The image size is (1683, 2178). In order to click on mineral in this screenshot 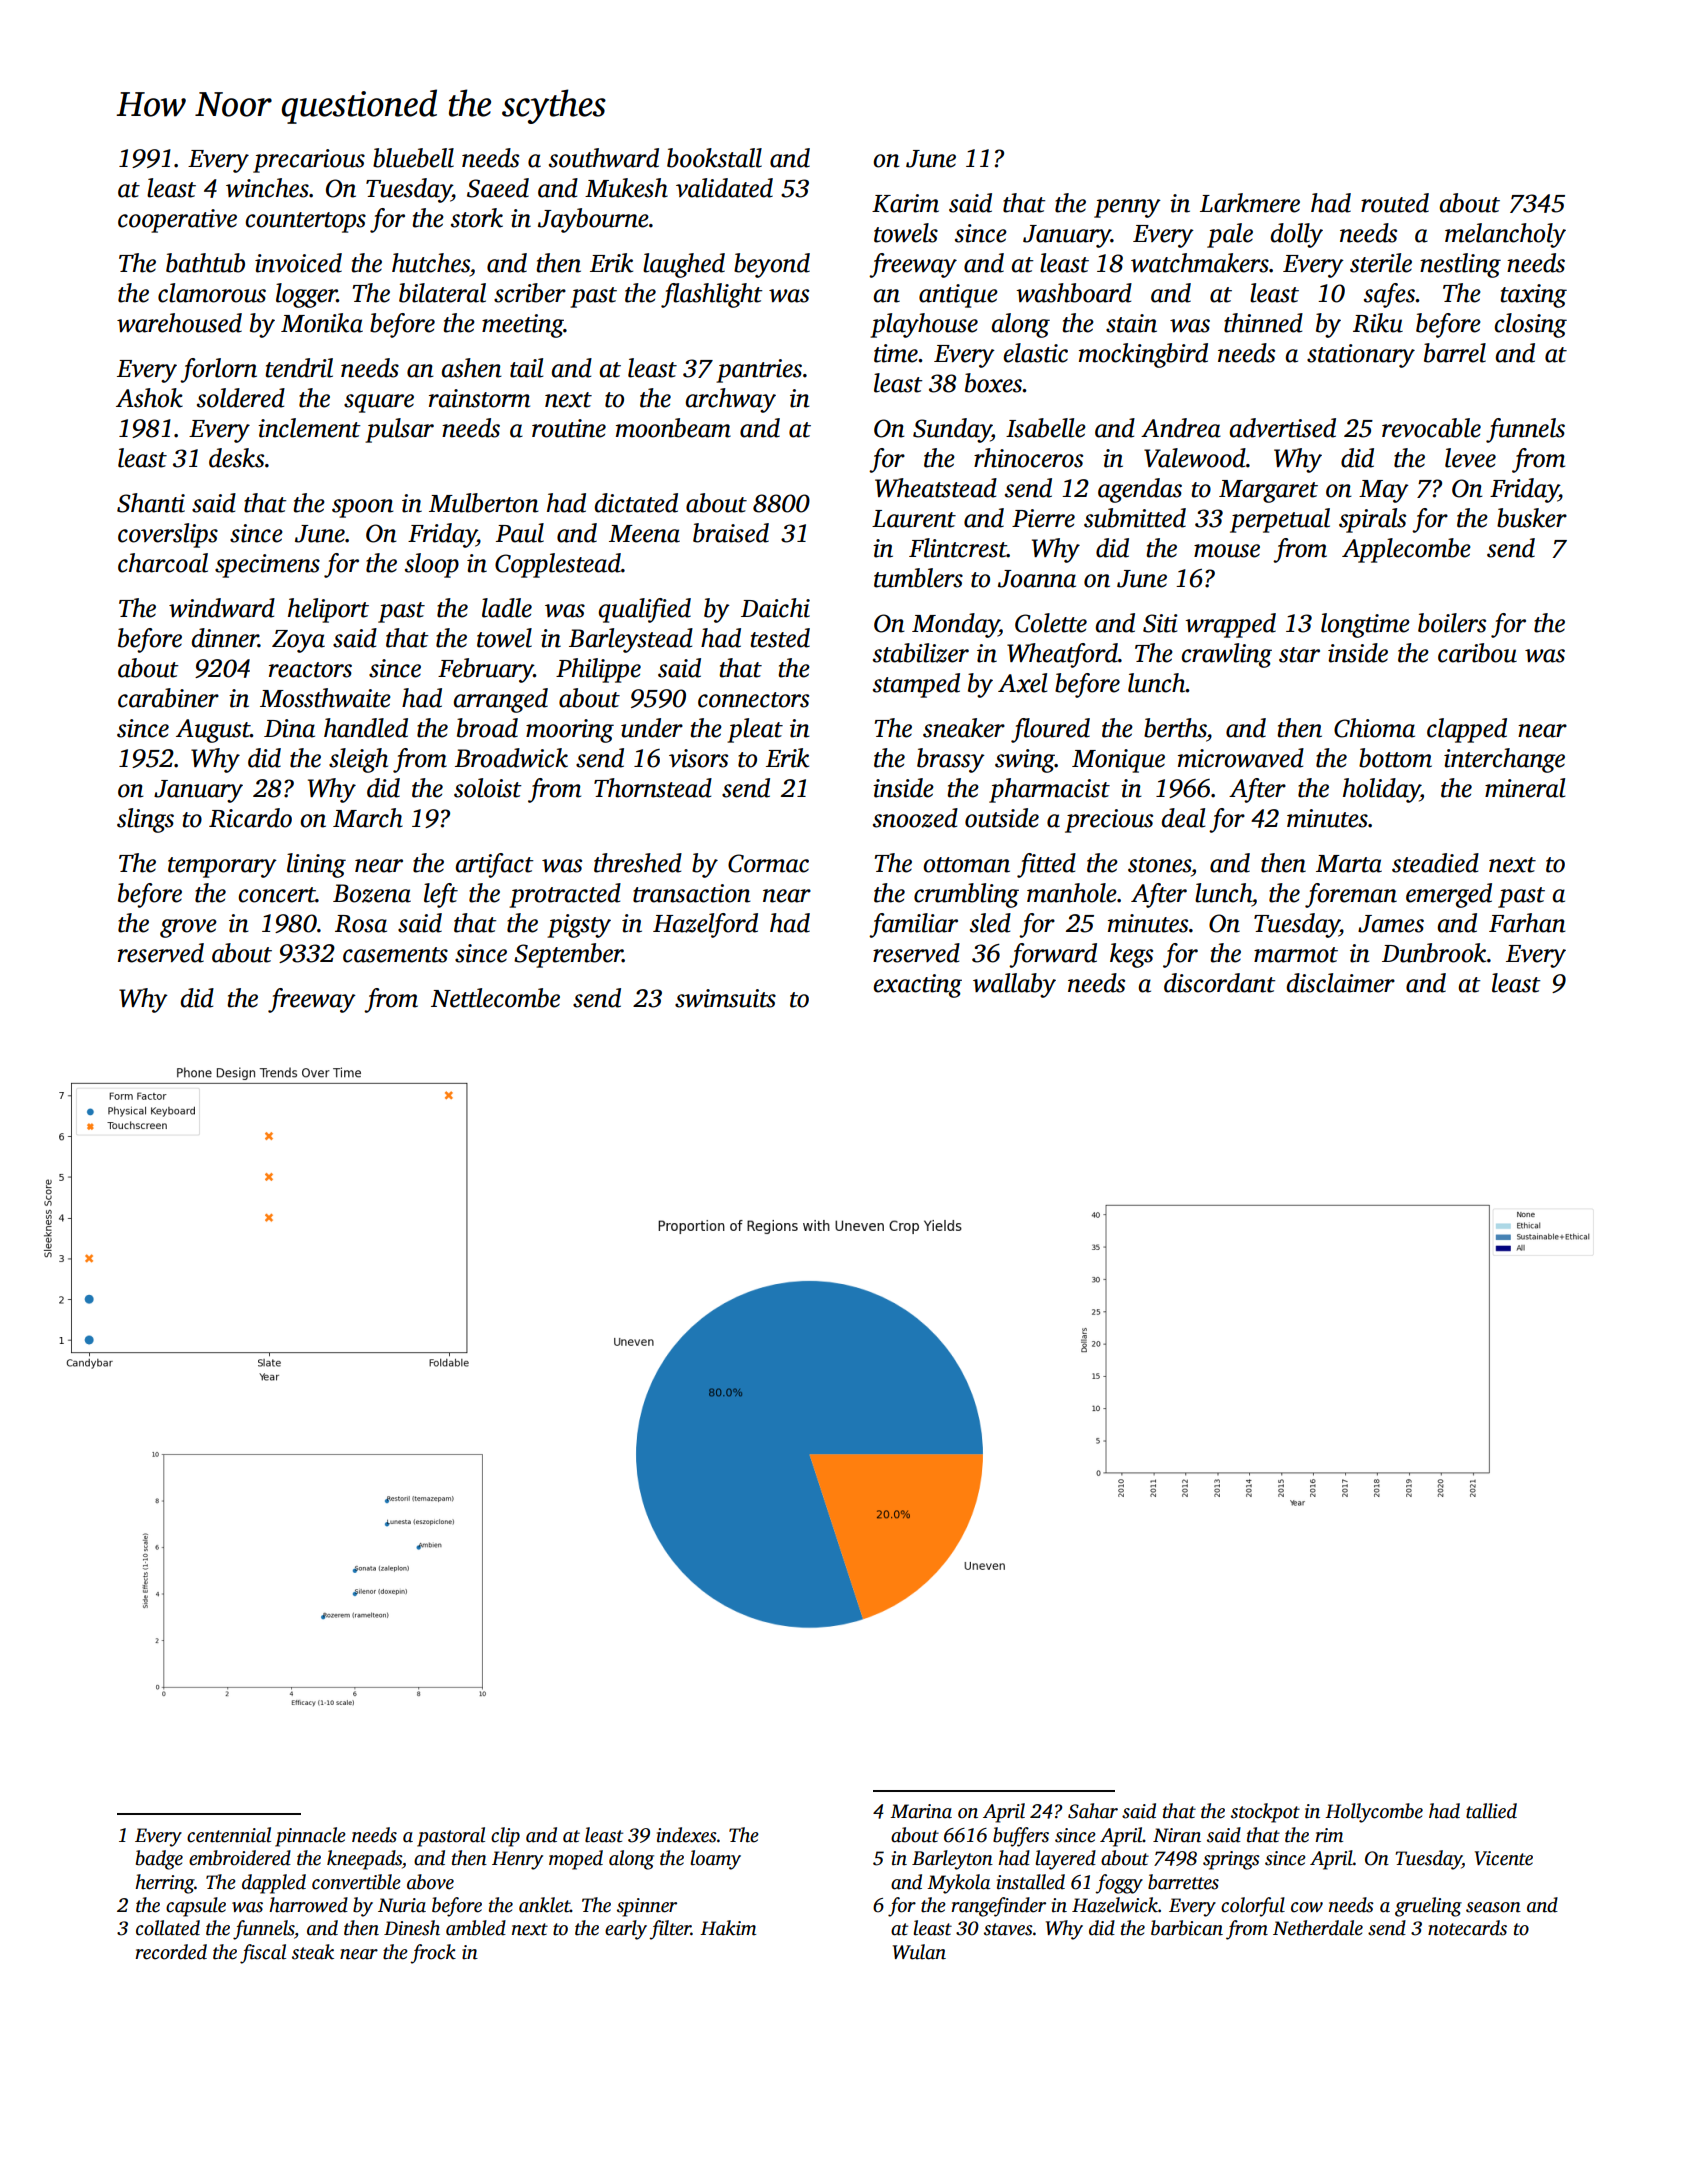, I will do `click(1525, 788)`.
